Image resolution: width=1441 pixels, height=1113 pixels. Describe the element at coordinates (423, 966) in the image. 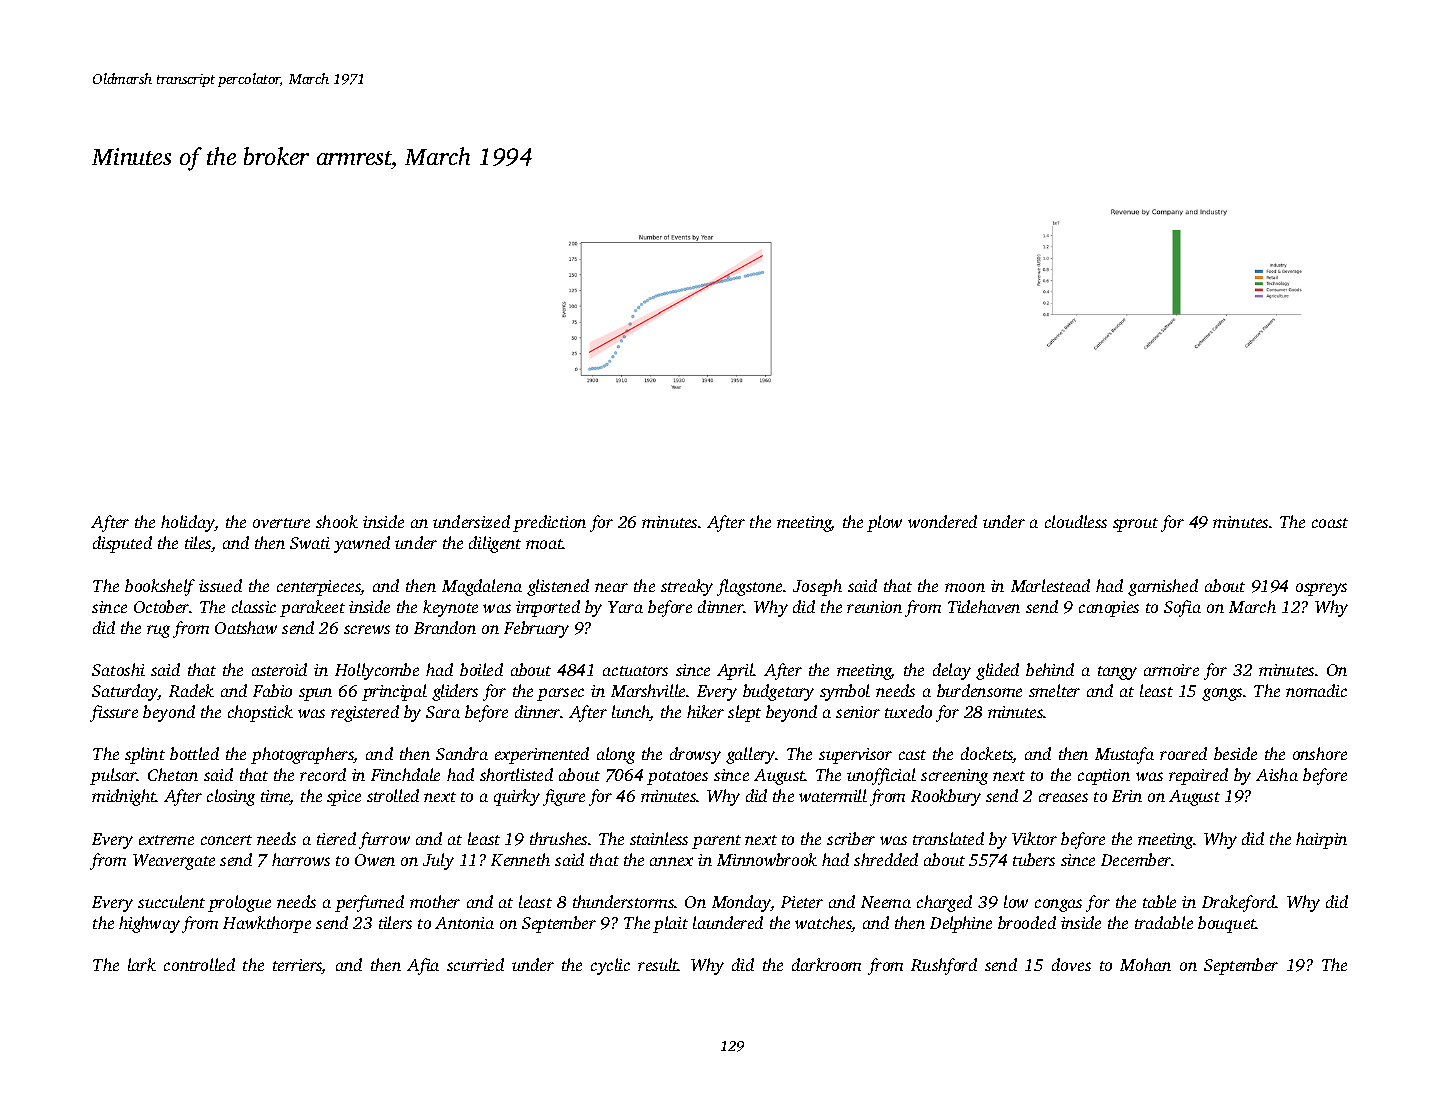

I see `Afia` at that location.
